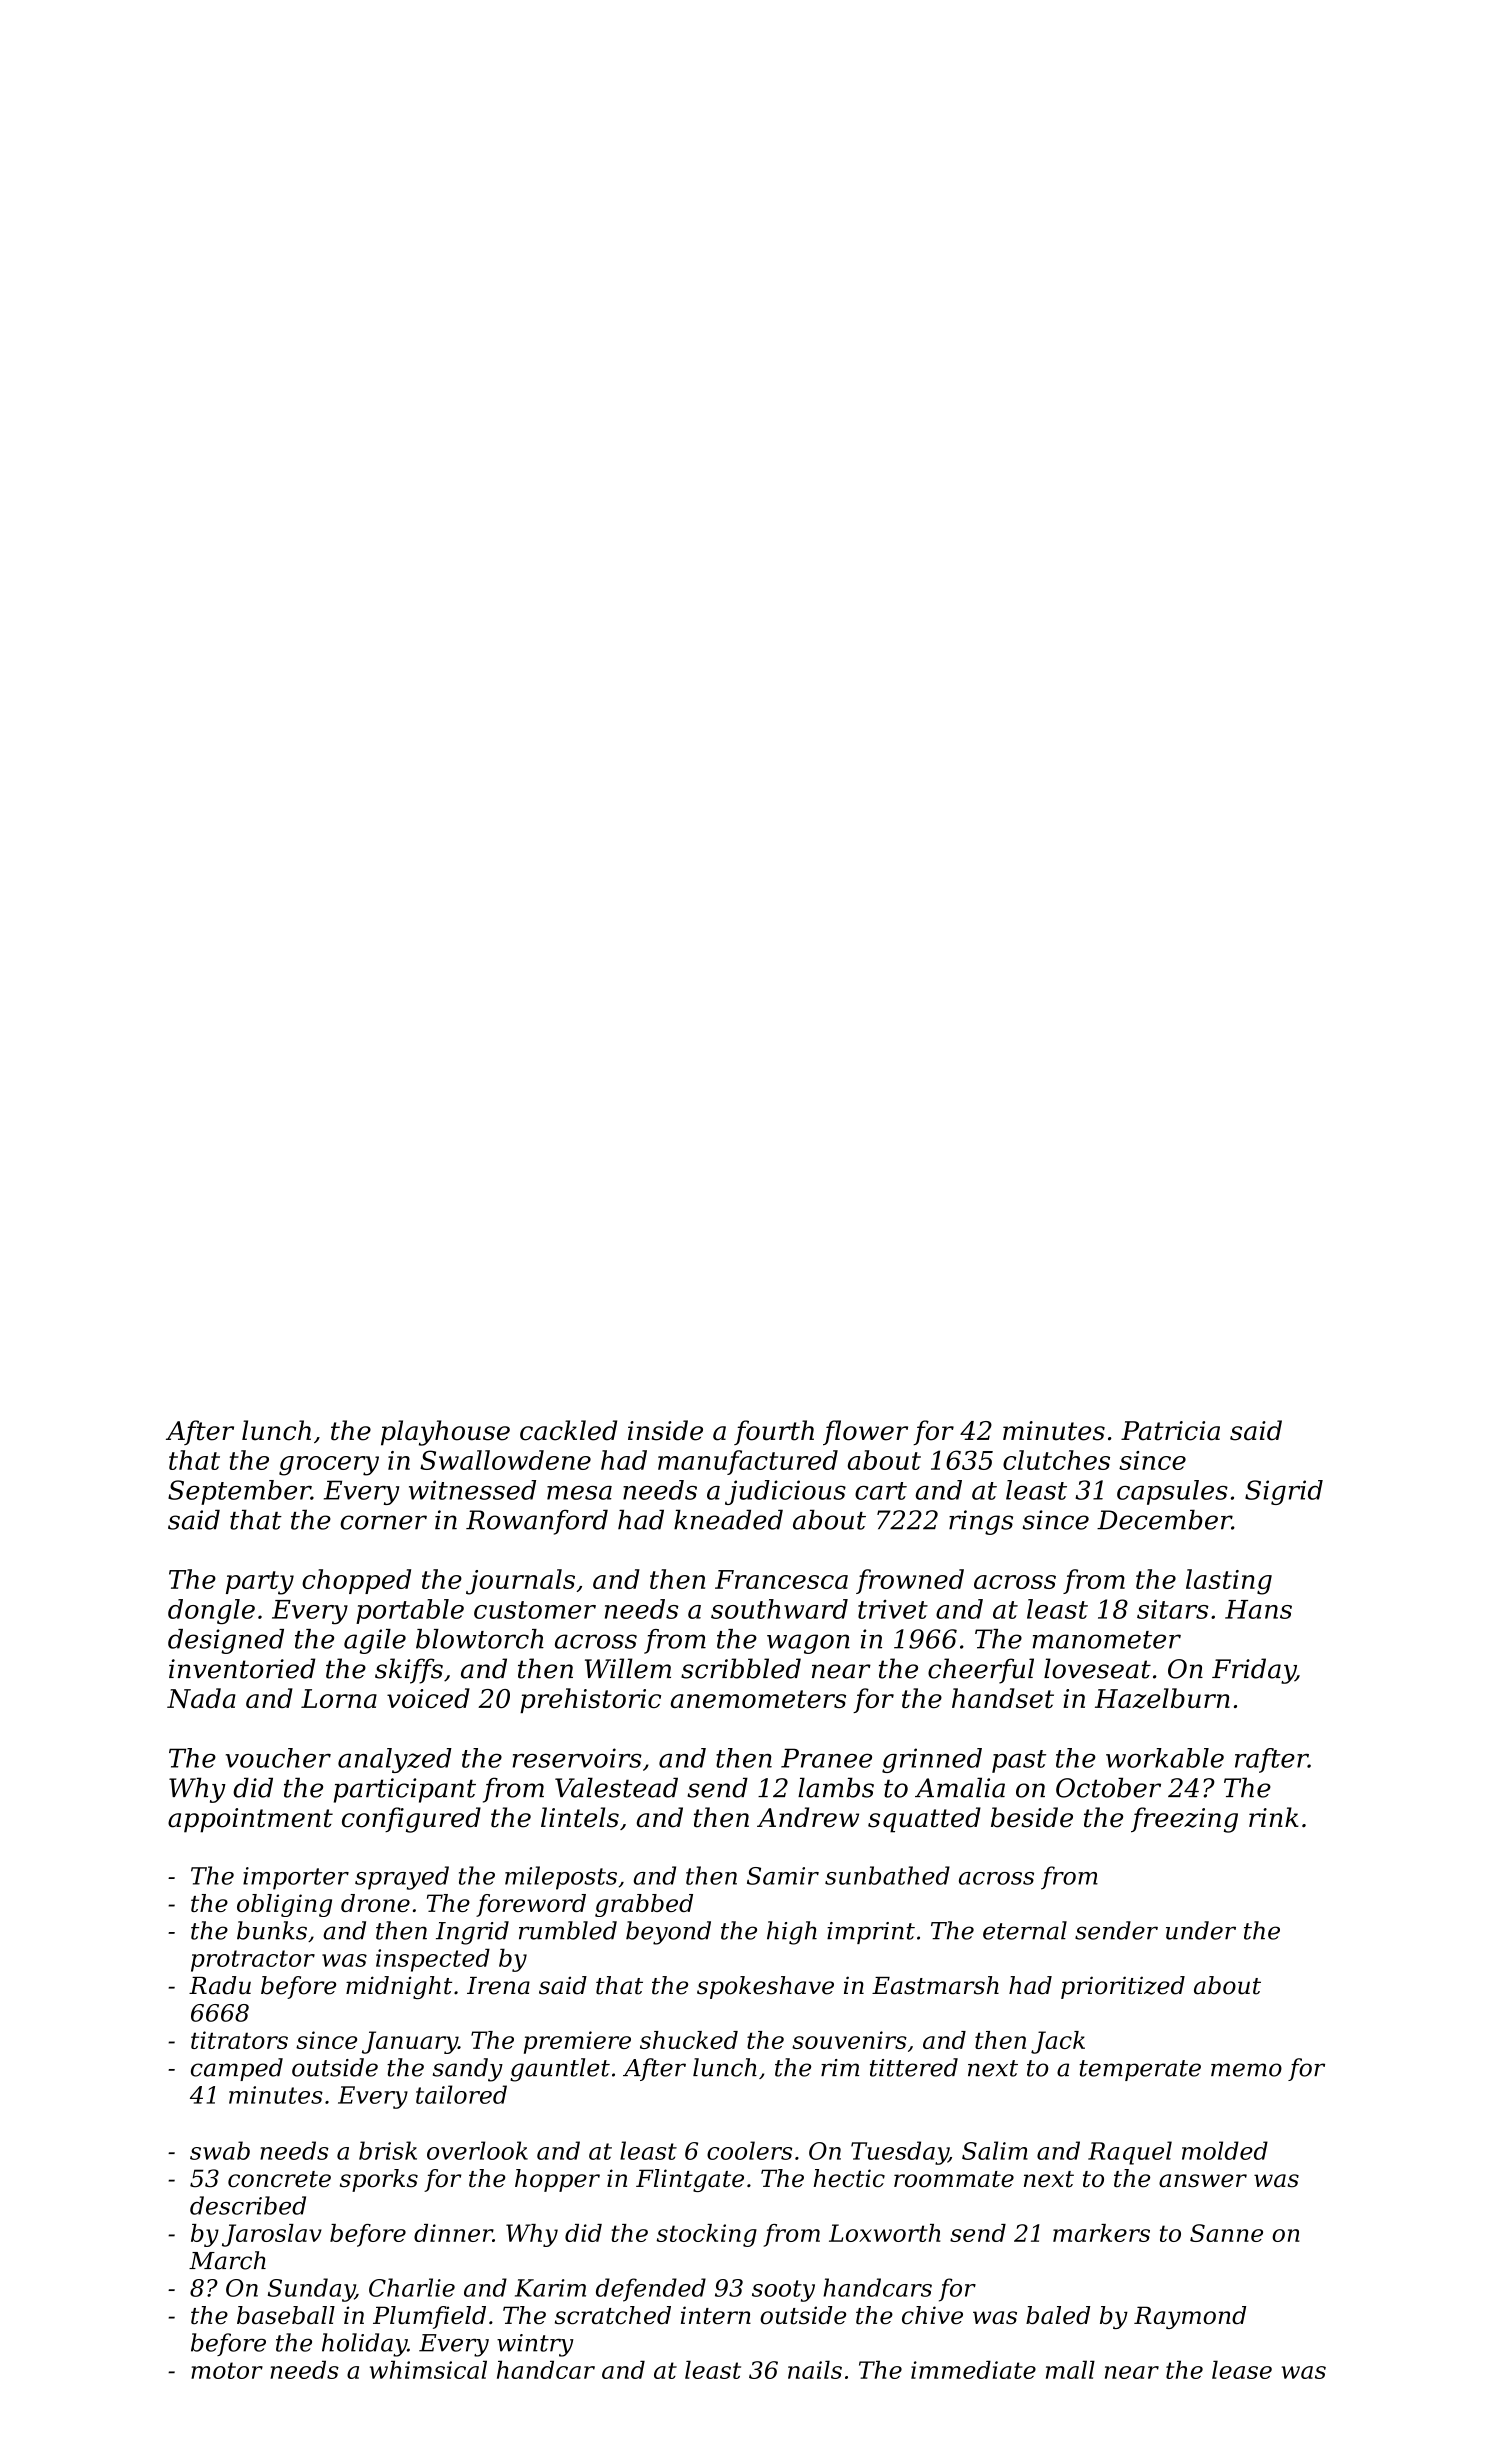 Image resolution: width=1496 pixels, height=2464 pixels. I want to click on appointment, so click(250, 1820).
